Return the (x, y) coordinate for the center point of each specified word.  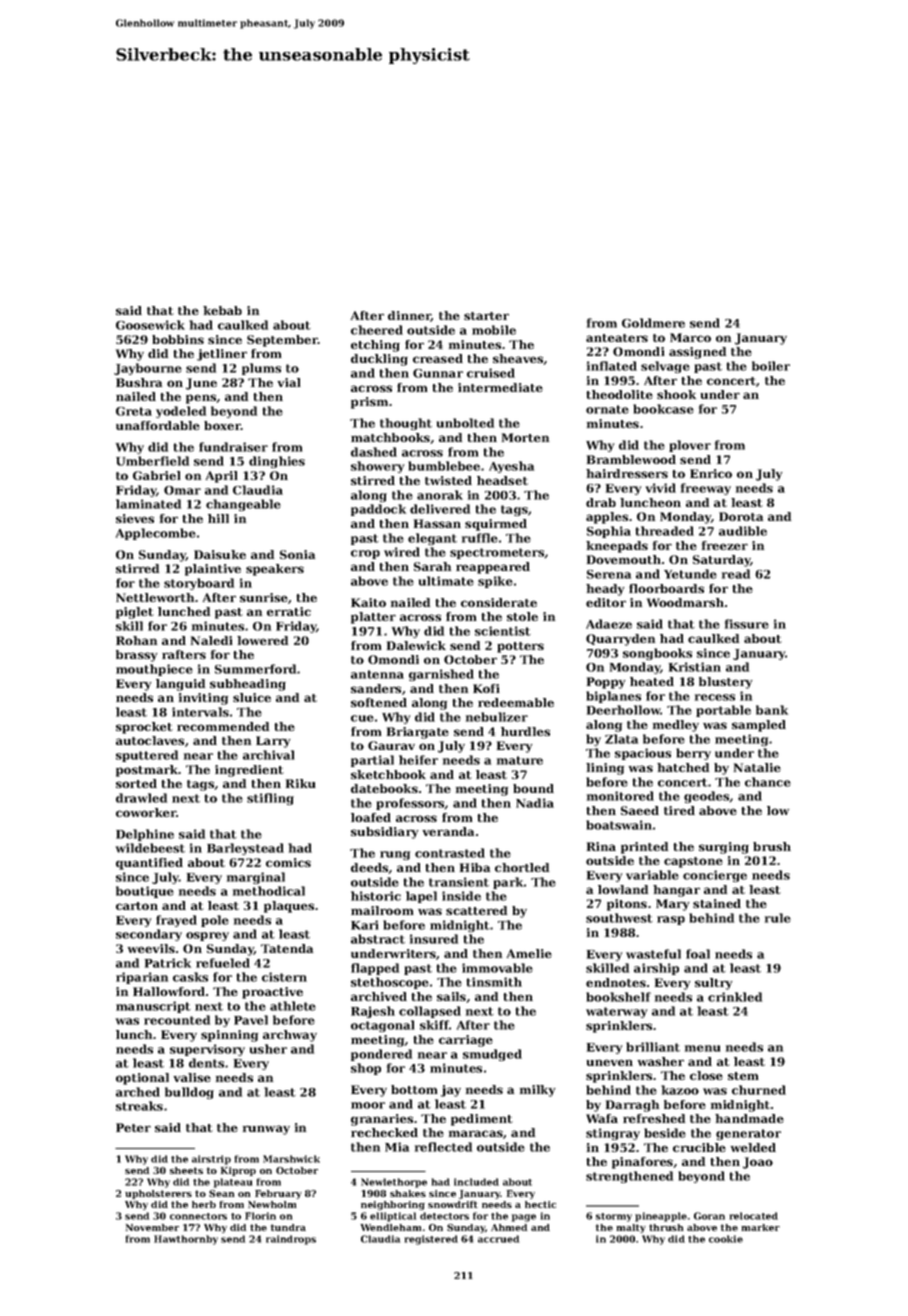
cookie (726, 1239)
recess (715, 697)
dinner (409, 316)
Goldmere (653, 323)
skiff (434, 1025)
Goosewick (150, 325)
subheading (248, 685)
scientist (503, 631)
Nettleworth (155, 597)
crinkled (735, 997)
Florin (260, 1216)
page (524, 1218)
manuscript (153, 1007)
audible (743, 531)
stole (522, 616)
